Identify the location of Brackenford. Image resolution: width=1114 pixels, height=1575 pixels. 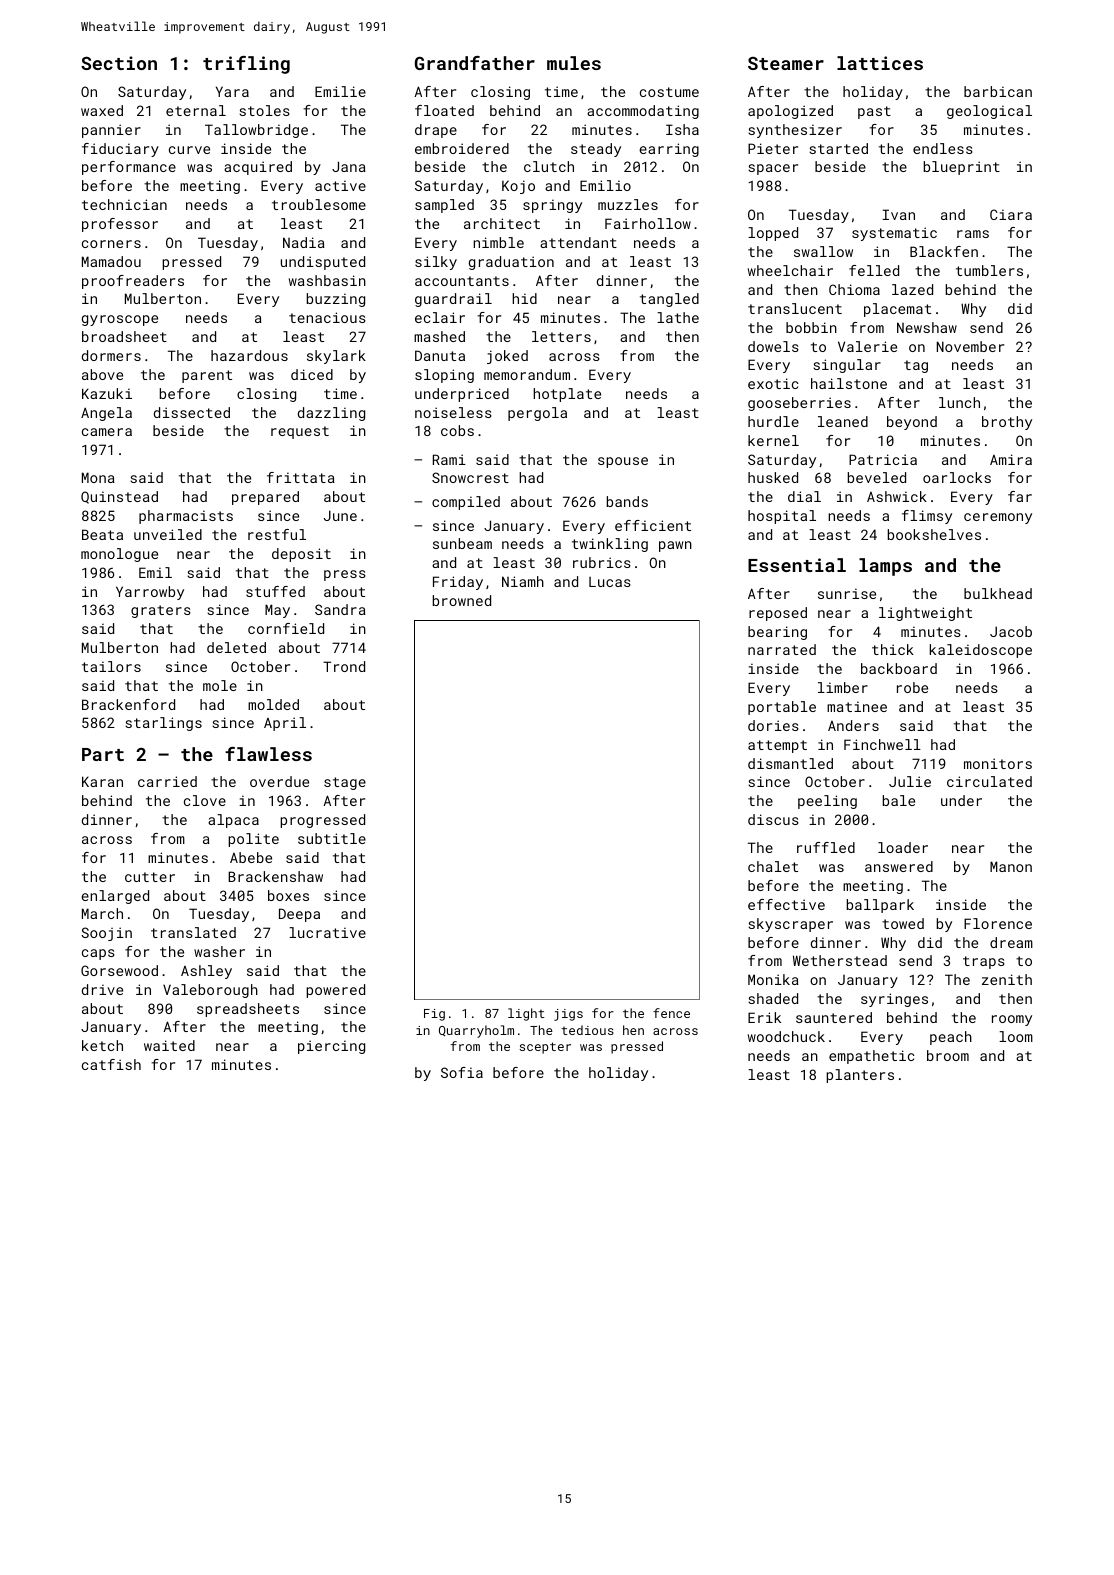
(128, 704).
